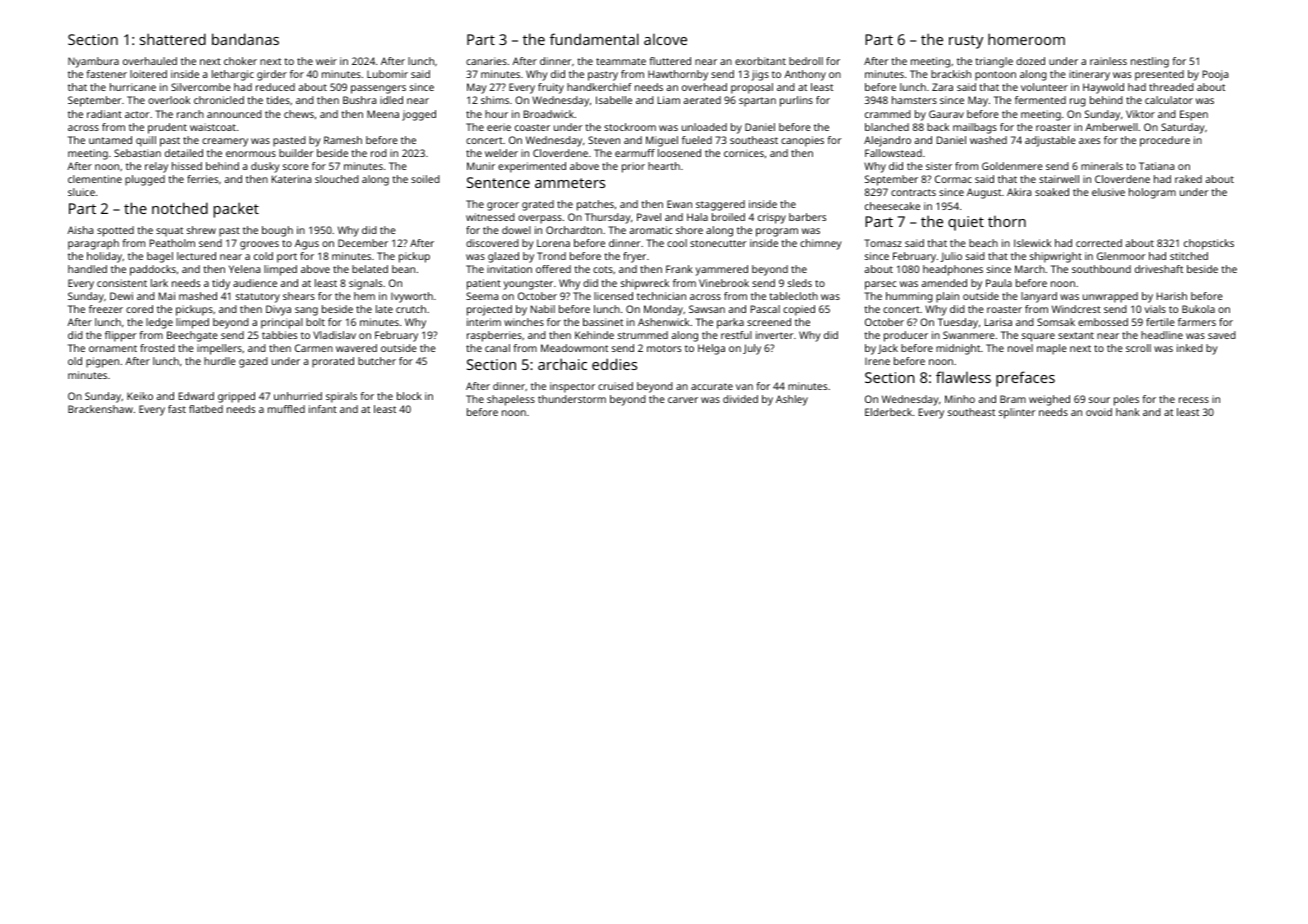 The width and height of the screenshot is (1308, 924). I want to click on homeroom, so click(1026, 39).
